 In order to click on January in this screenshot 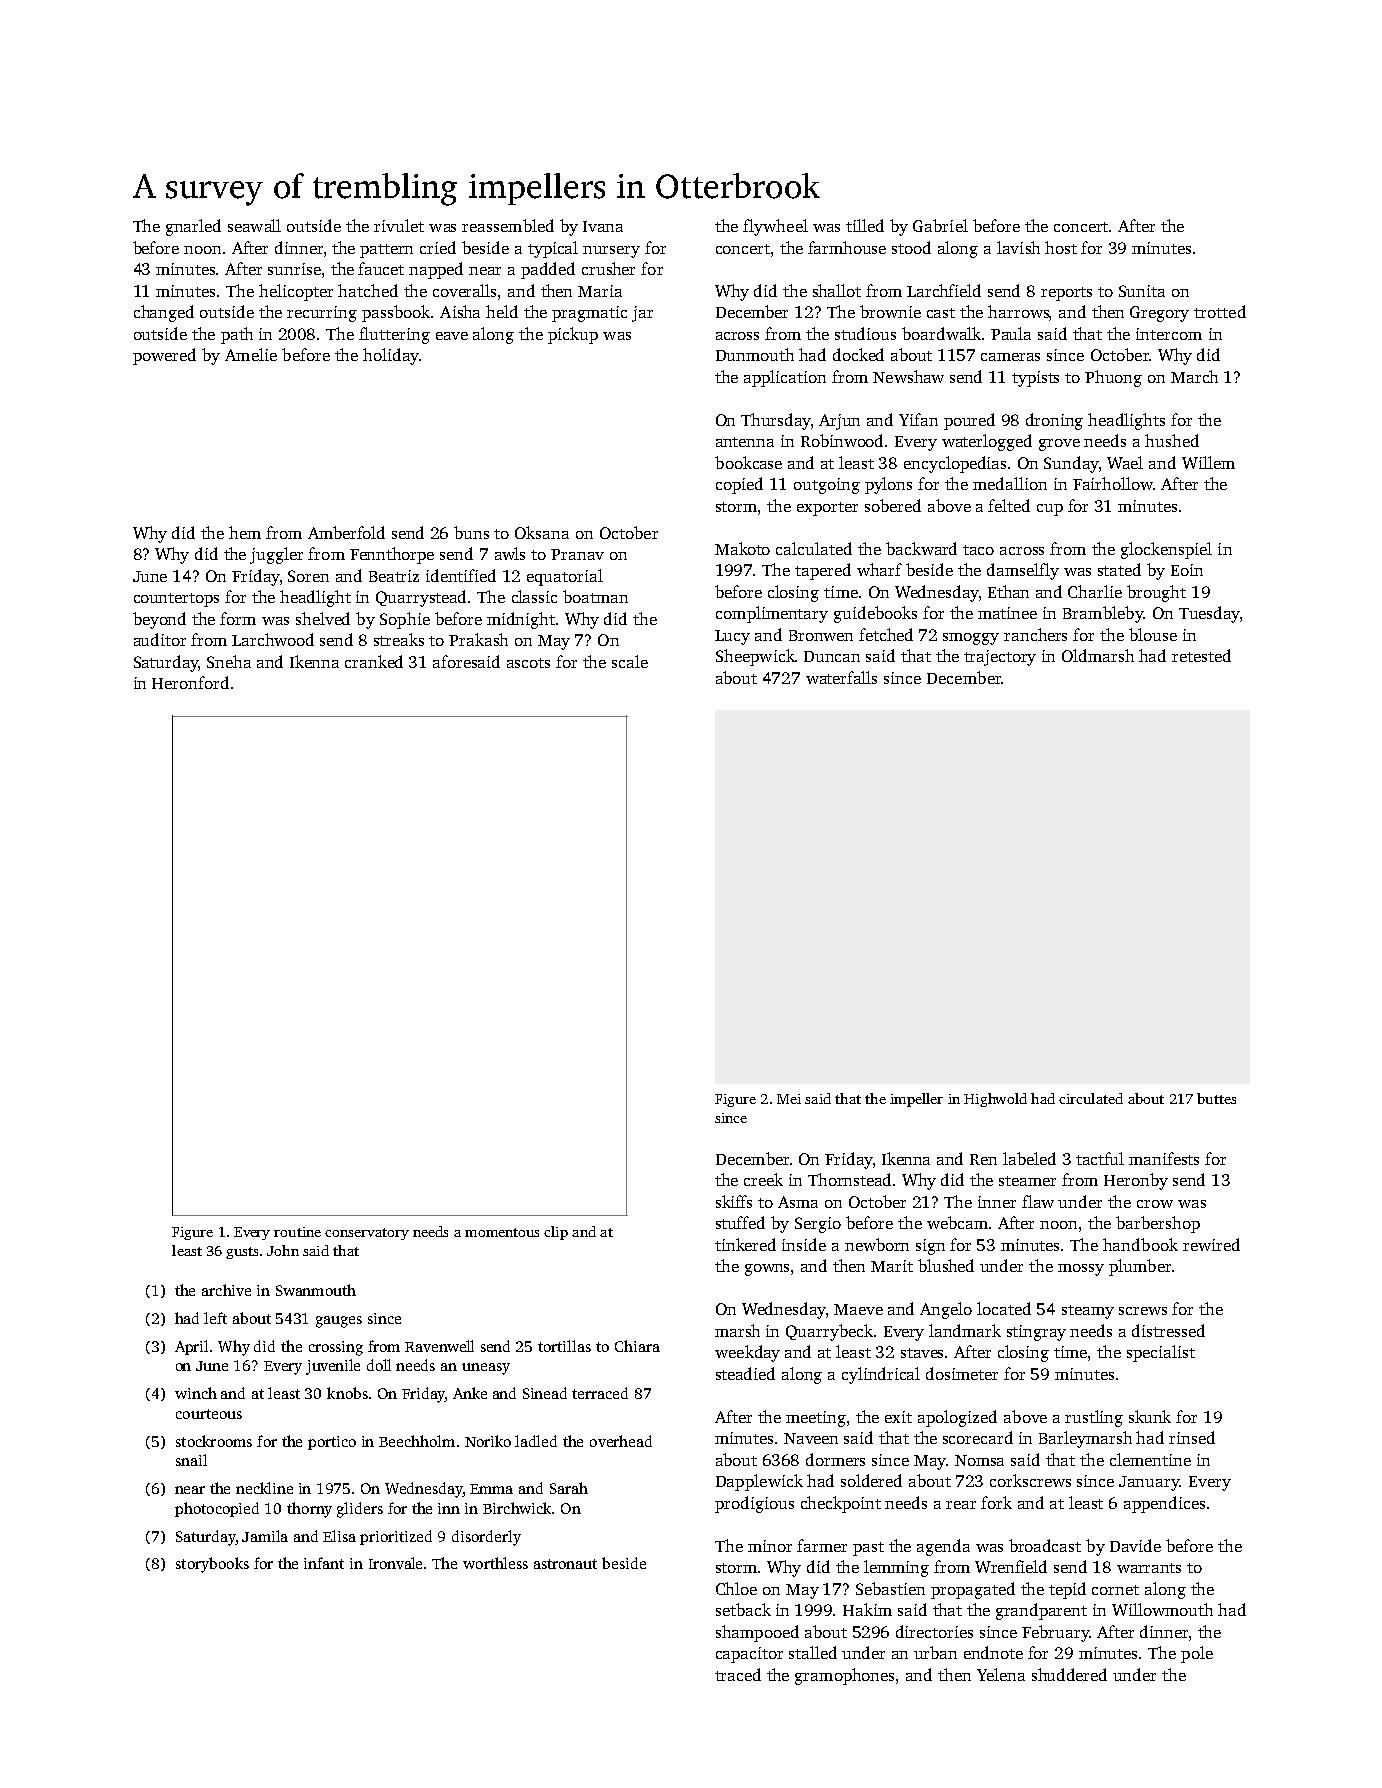, I will do `click(1149, 1483)`.
